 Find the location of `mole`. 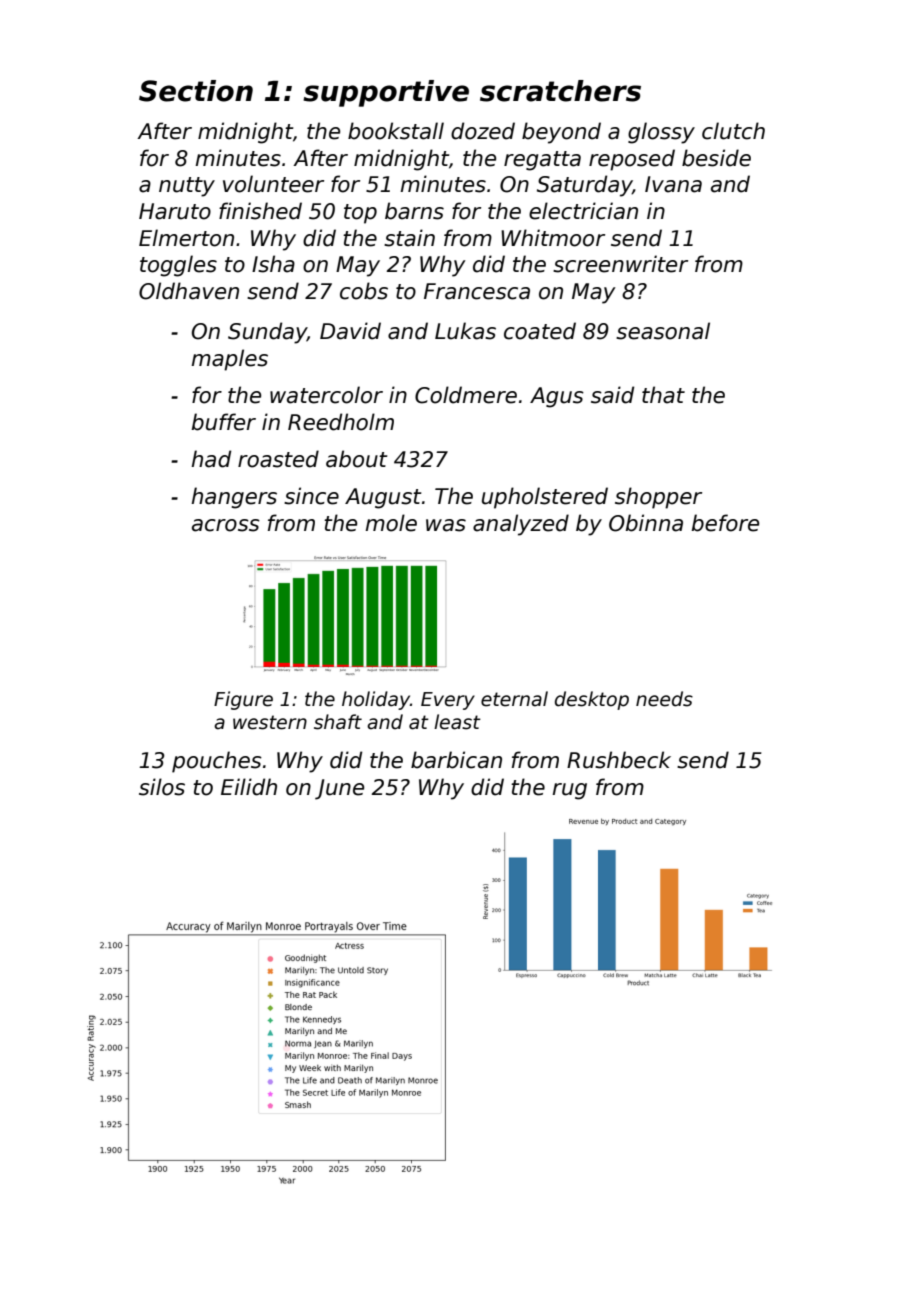

mole is located at coordinates (391, 523).
